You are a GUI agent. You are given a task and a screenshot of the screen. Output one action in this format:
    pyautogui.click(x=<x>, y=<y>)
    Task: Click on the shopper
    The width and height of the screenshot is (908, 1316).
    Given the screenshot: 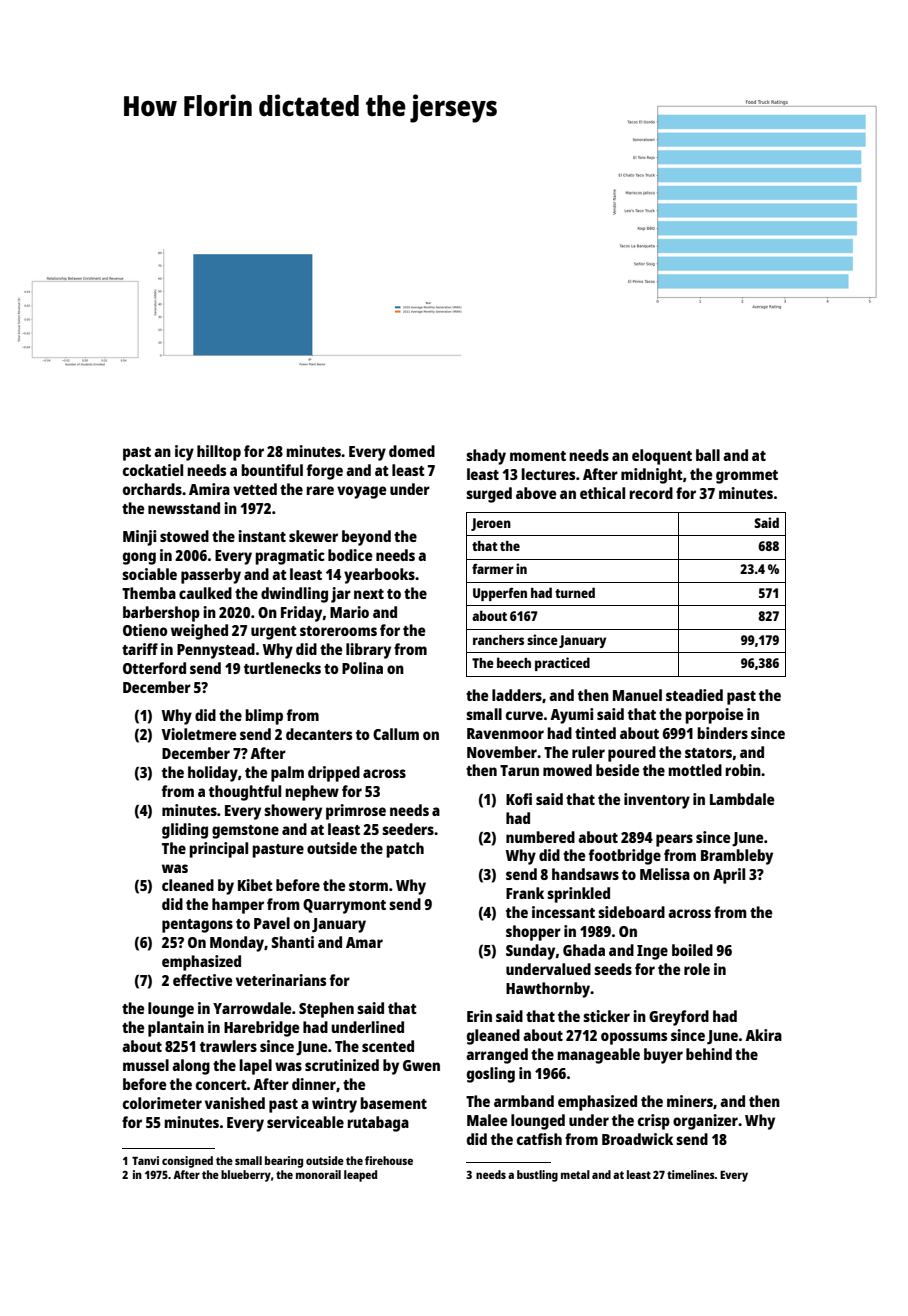 What is the action you would take?
    pyautogui.click(x=533, y=933)
